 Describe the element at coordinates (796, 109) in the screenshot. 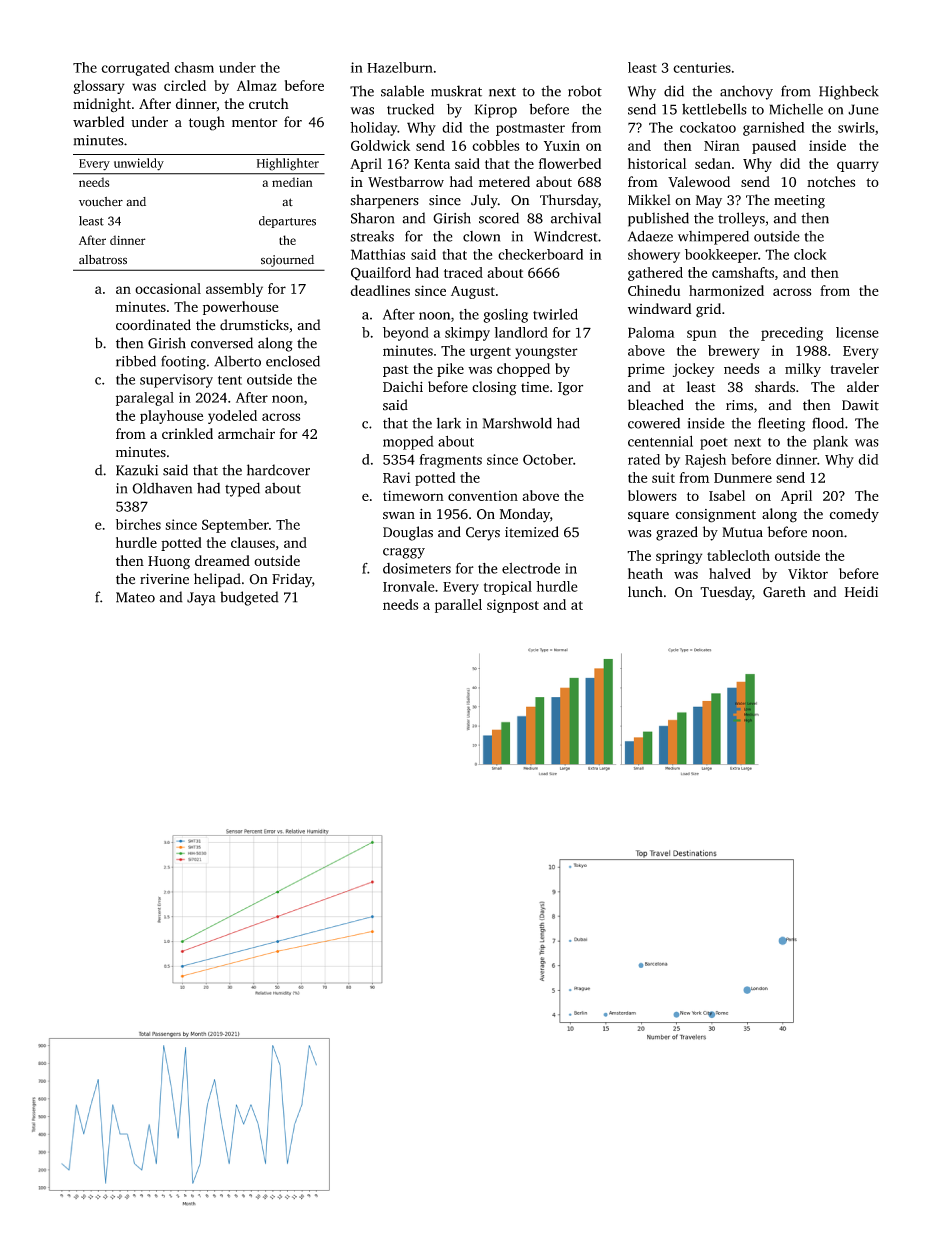

I see `Michelle` at that location.
